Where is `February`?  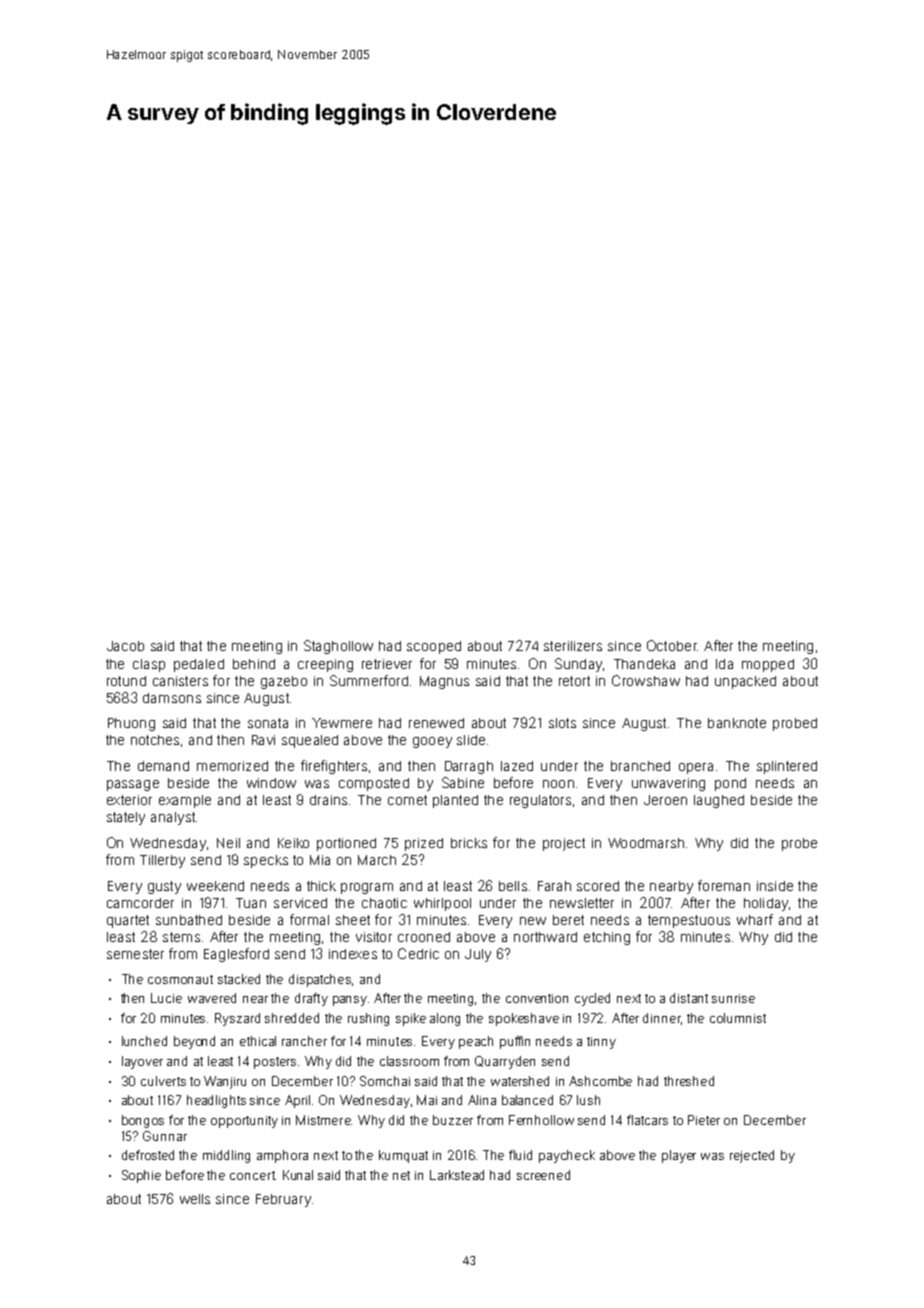
February is located at coordinates (283, 1200).
